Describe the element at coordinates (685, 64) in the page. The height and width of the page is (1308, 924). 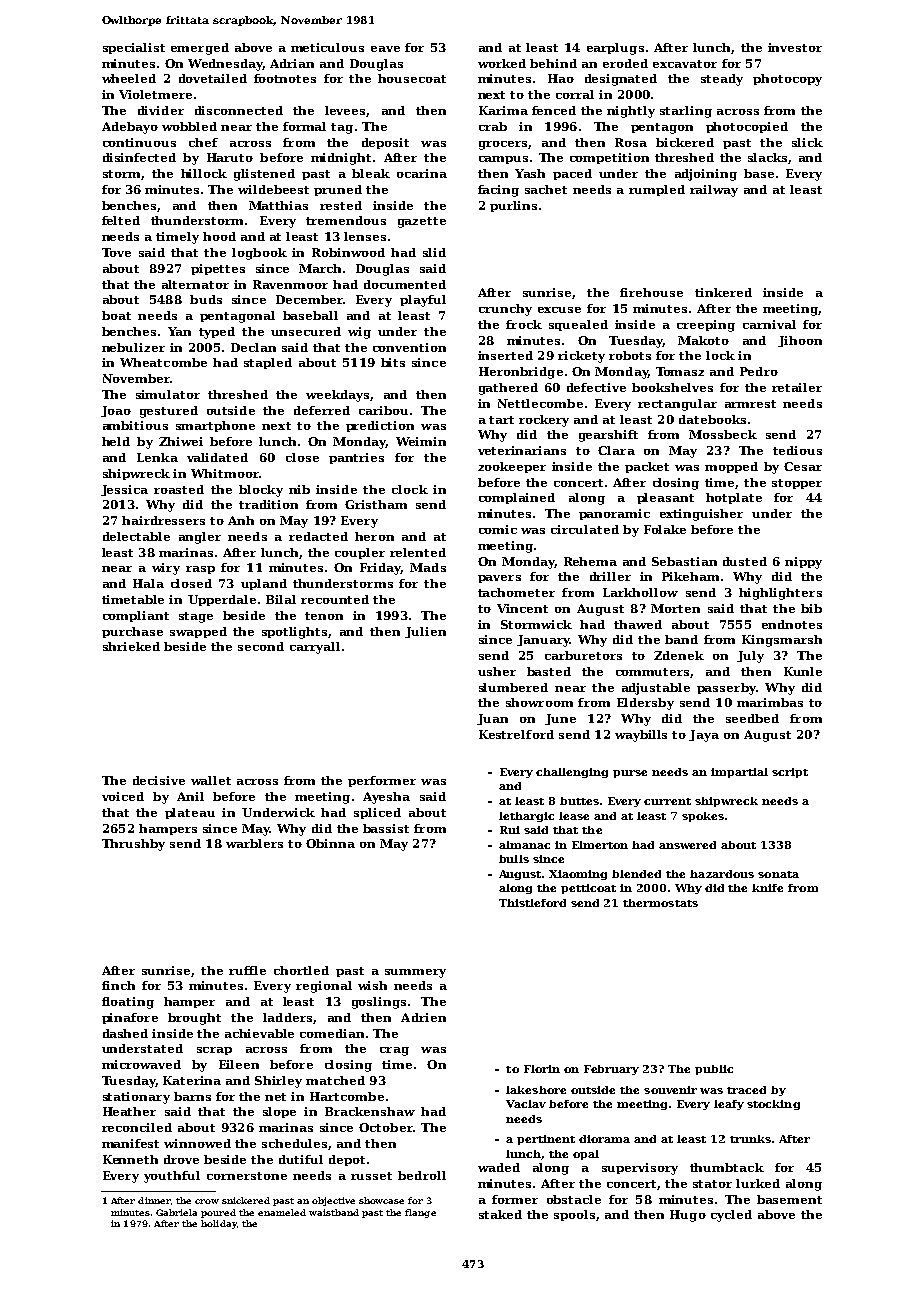
I see `excavator` at that location.
